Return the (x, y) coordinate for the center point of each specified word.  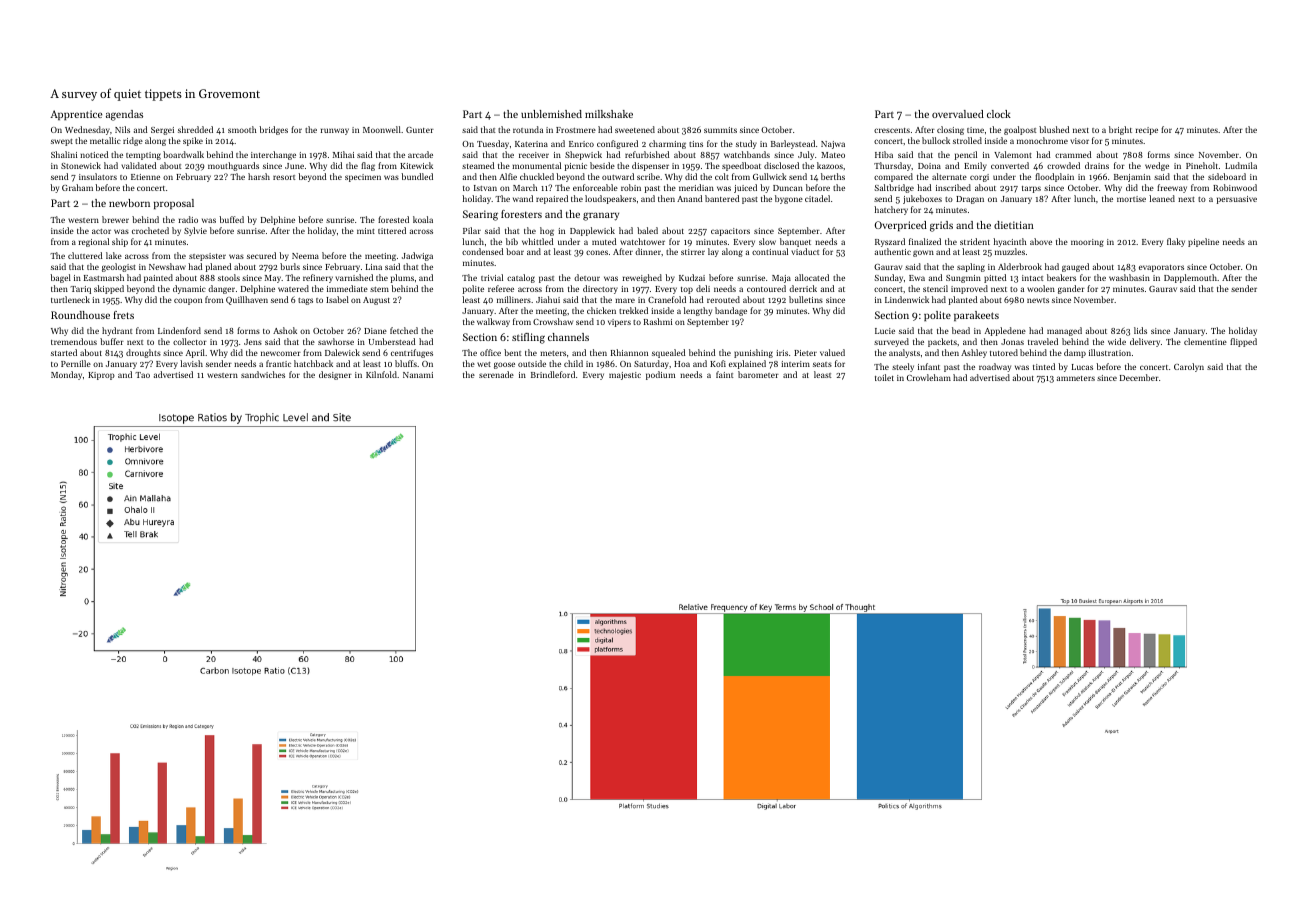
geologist (119, 267)
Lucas (1082, 367)
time (975, 130)
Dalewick (342, 352)
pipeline (1203, 242)
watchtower (642, 241)
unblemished (551, 114)
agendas (124, 115)
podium (660, 375)
